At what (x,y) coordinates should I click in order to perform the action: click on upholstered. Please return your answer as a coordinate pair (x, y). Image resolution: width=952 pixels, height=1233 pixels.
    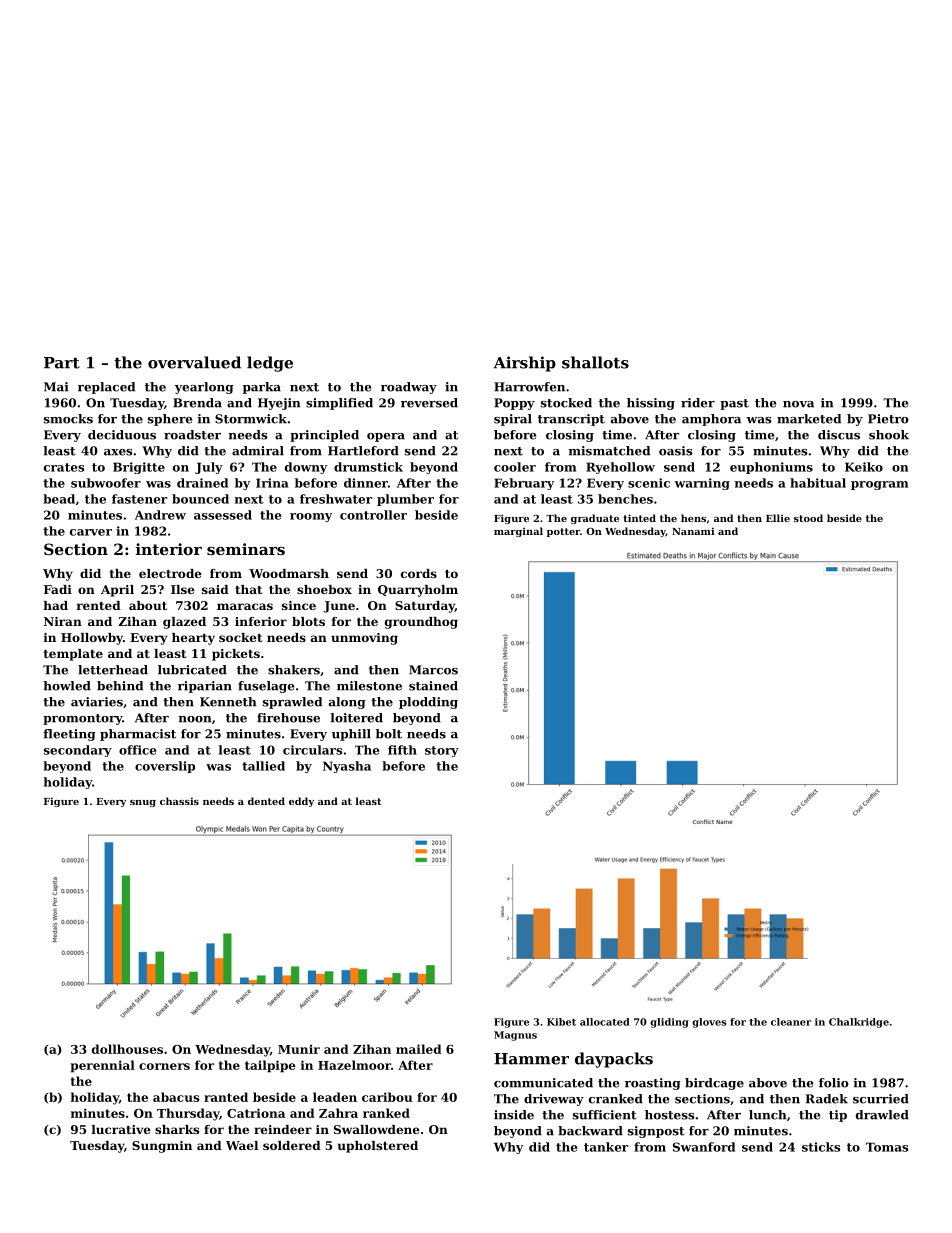
    Looking at the image, I should click on (378, 1147).
